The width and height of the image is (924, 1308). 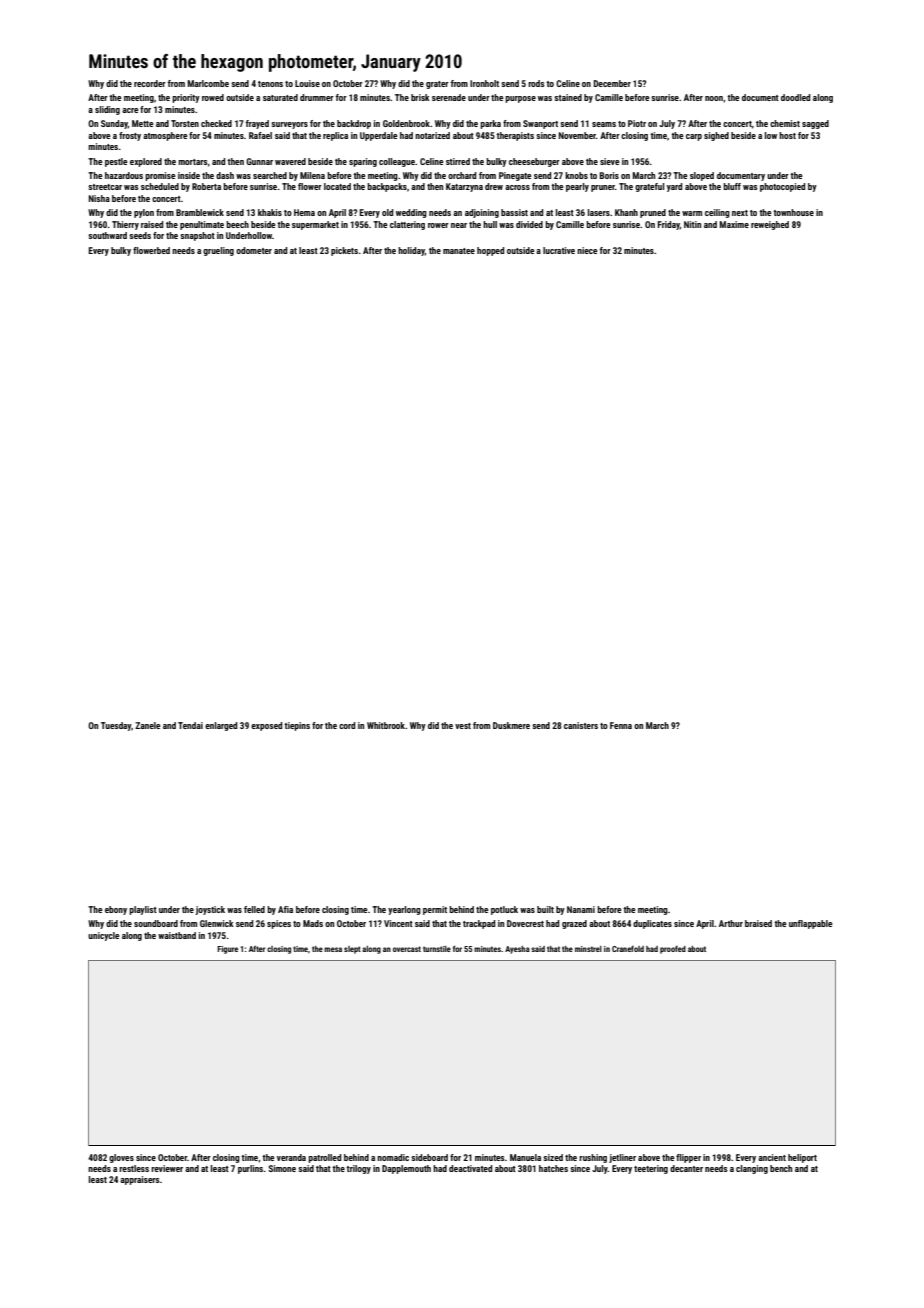 I want to click on purlins, so click(x=250, y=1169).
